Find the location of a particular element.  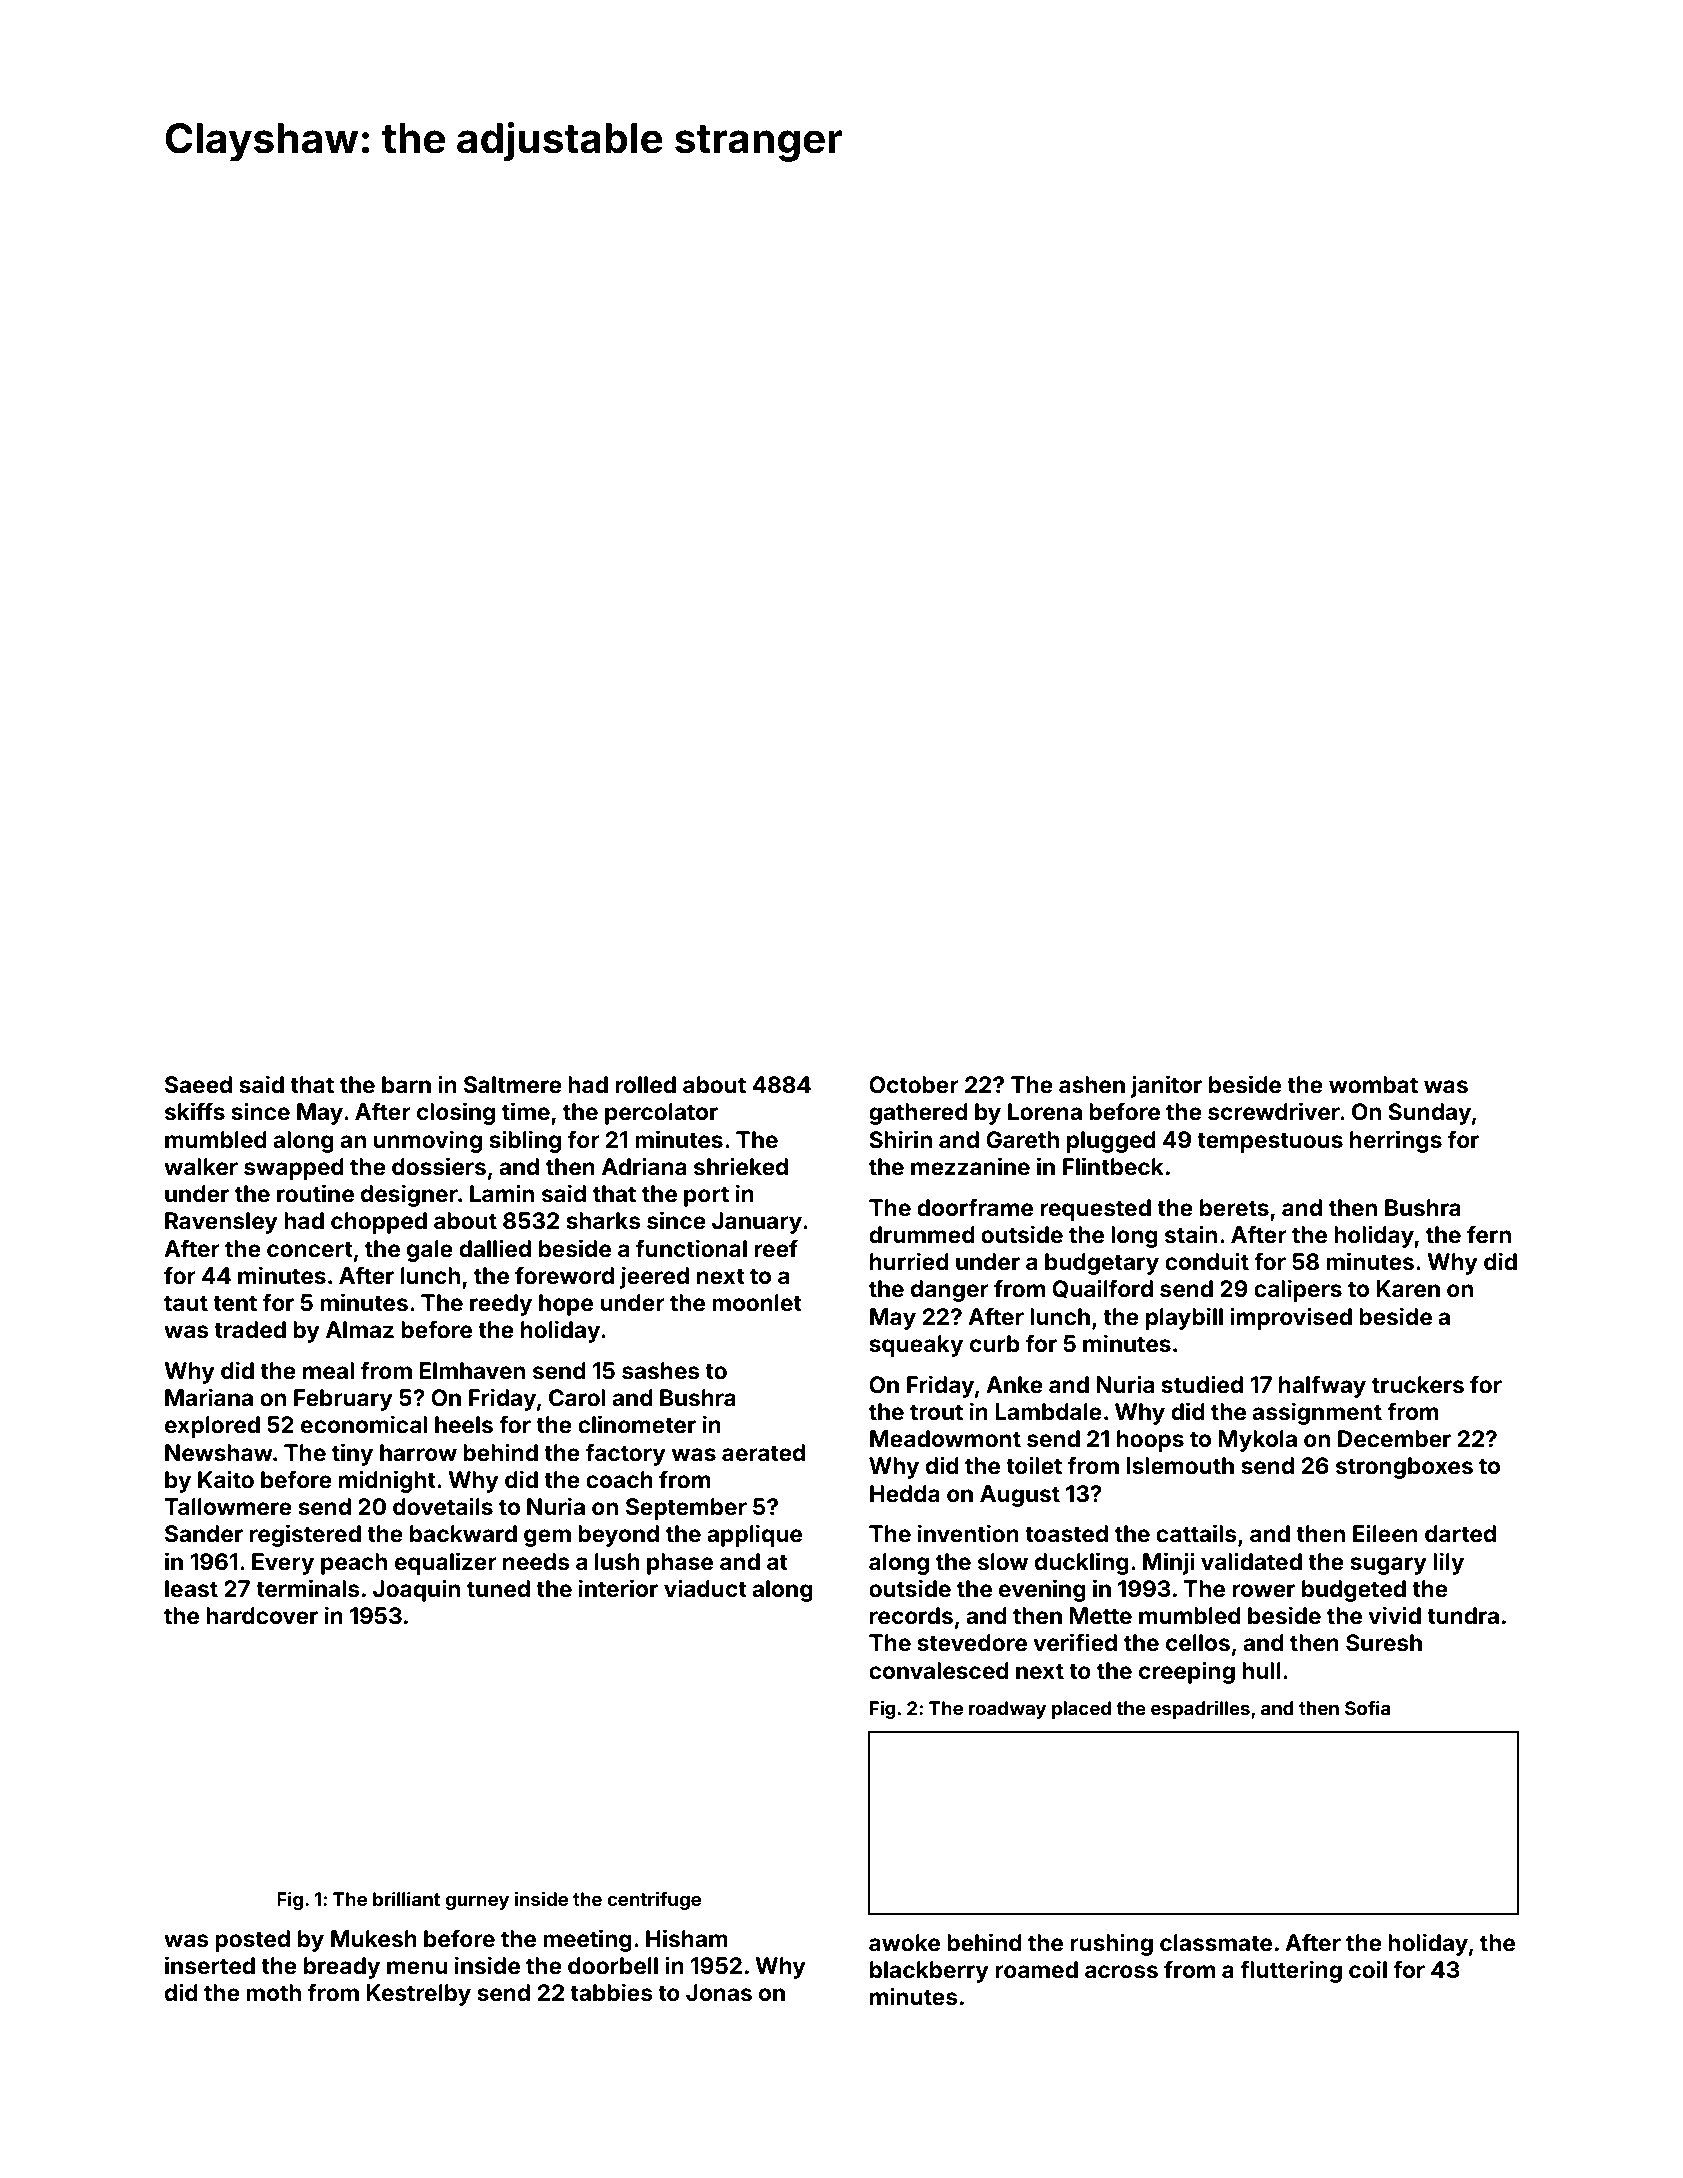

lily is located at coordinates (1448, 1563).
